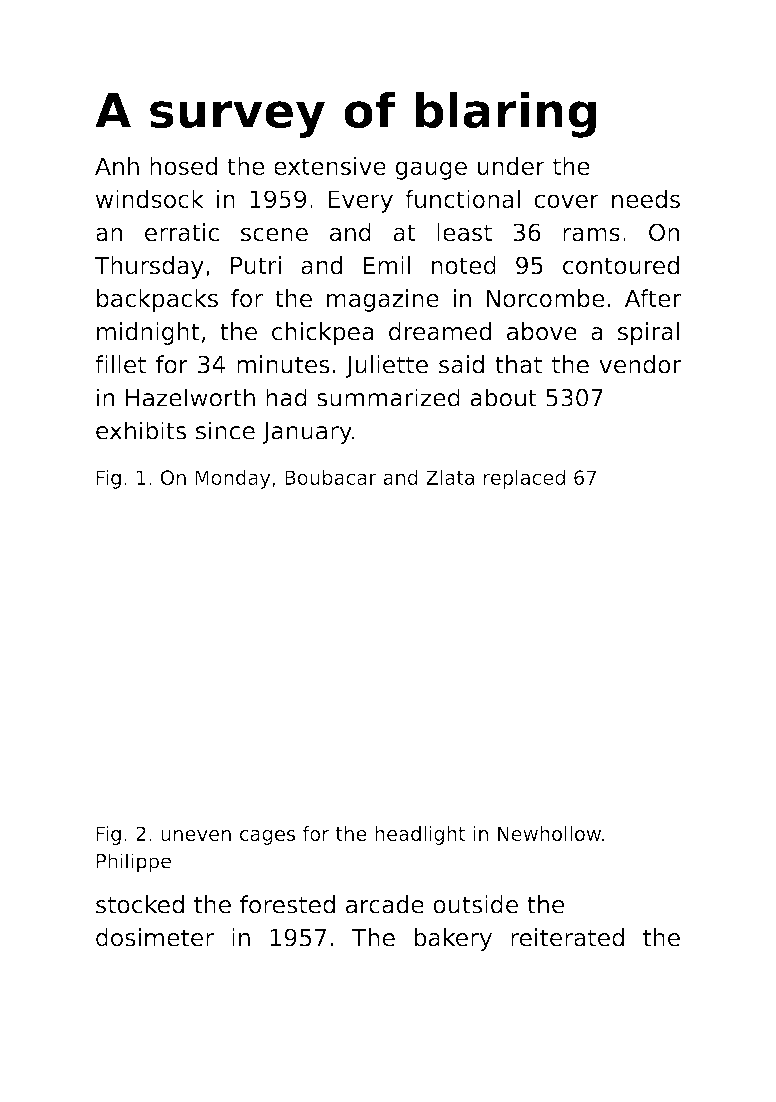 The image size is (776, 1102). Describe the element at coordinates (233, 479) in the screenshot. I see `Monday` at that location.
